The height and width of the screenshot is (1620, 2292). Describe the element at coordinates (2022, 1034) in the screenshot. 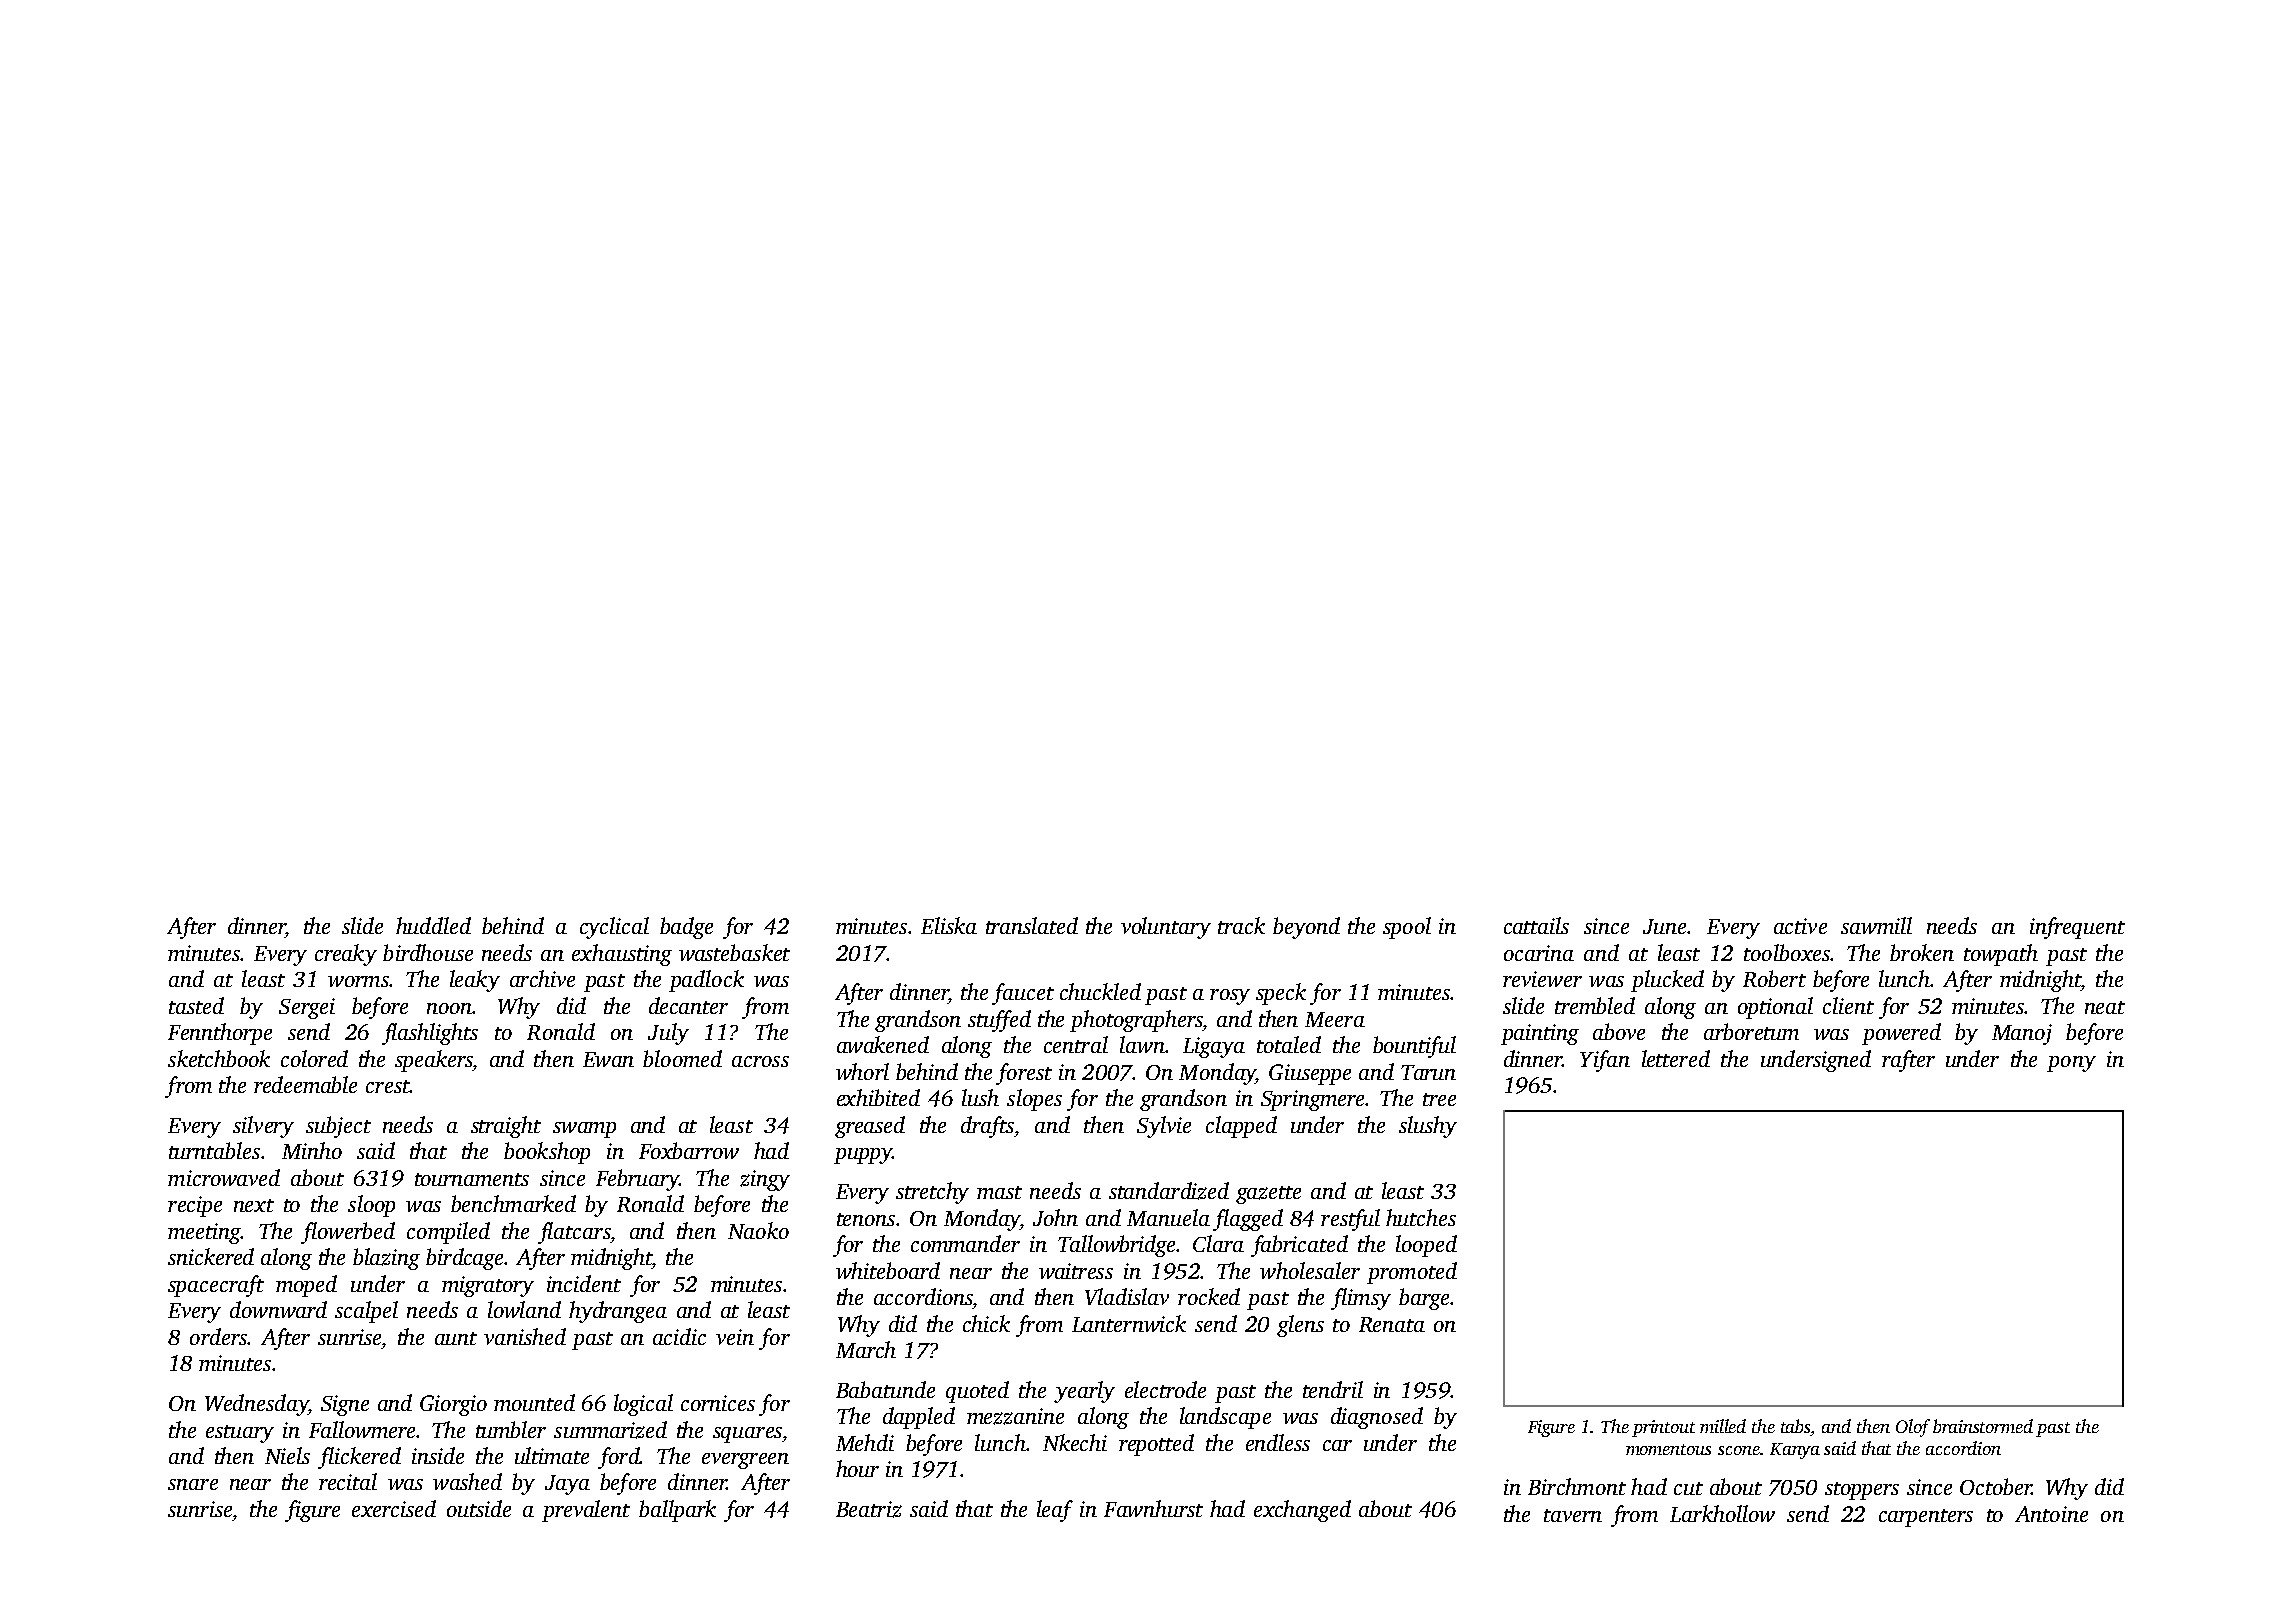

I see `Manoj` at that location.
